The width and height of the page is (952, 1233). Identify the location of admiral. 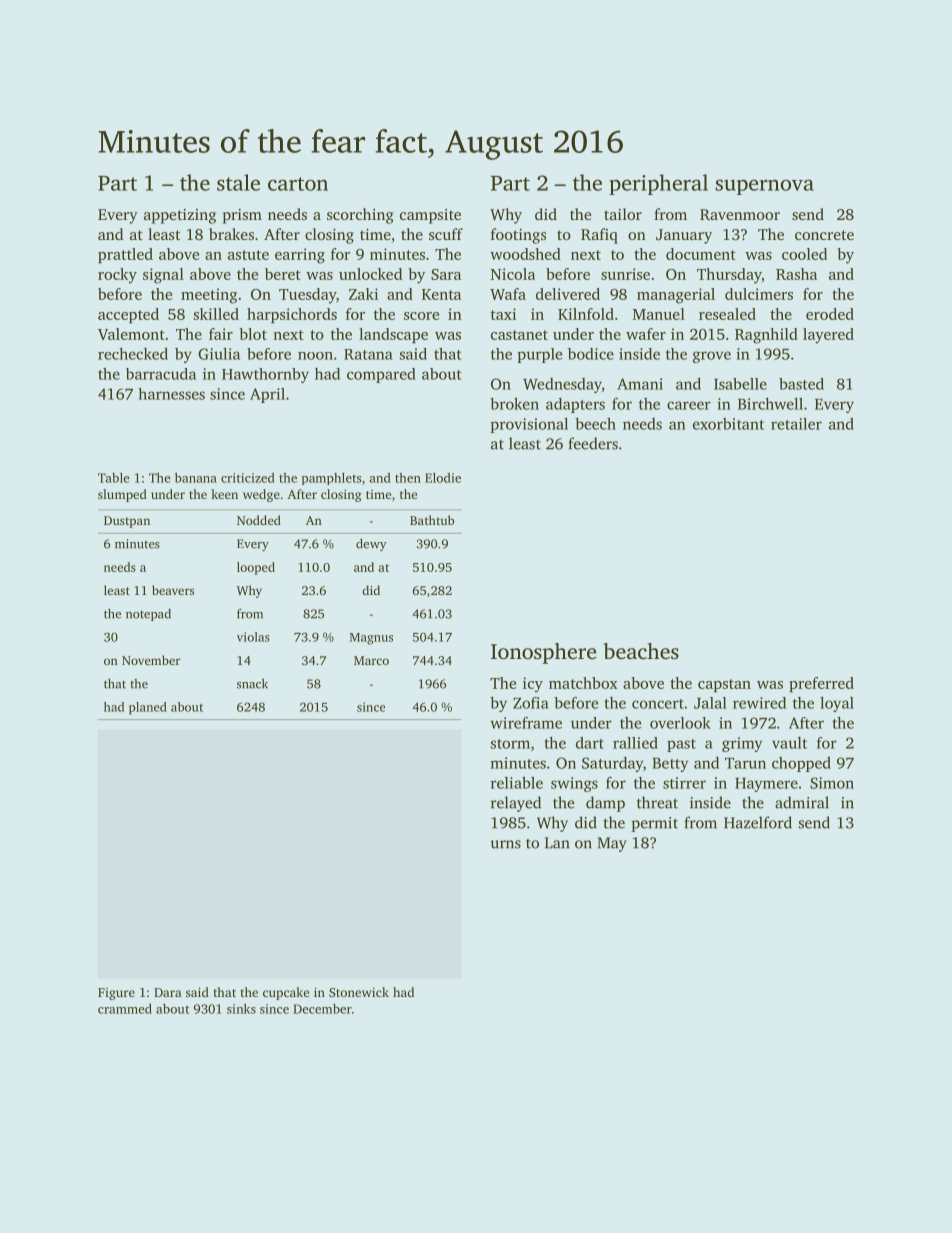
(802, 802).
